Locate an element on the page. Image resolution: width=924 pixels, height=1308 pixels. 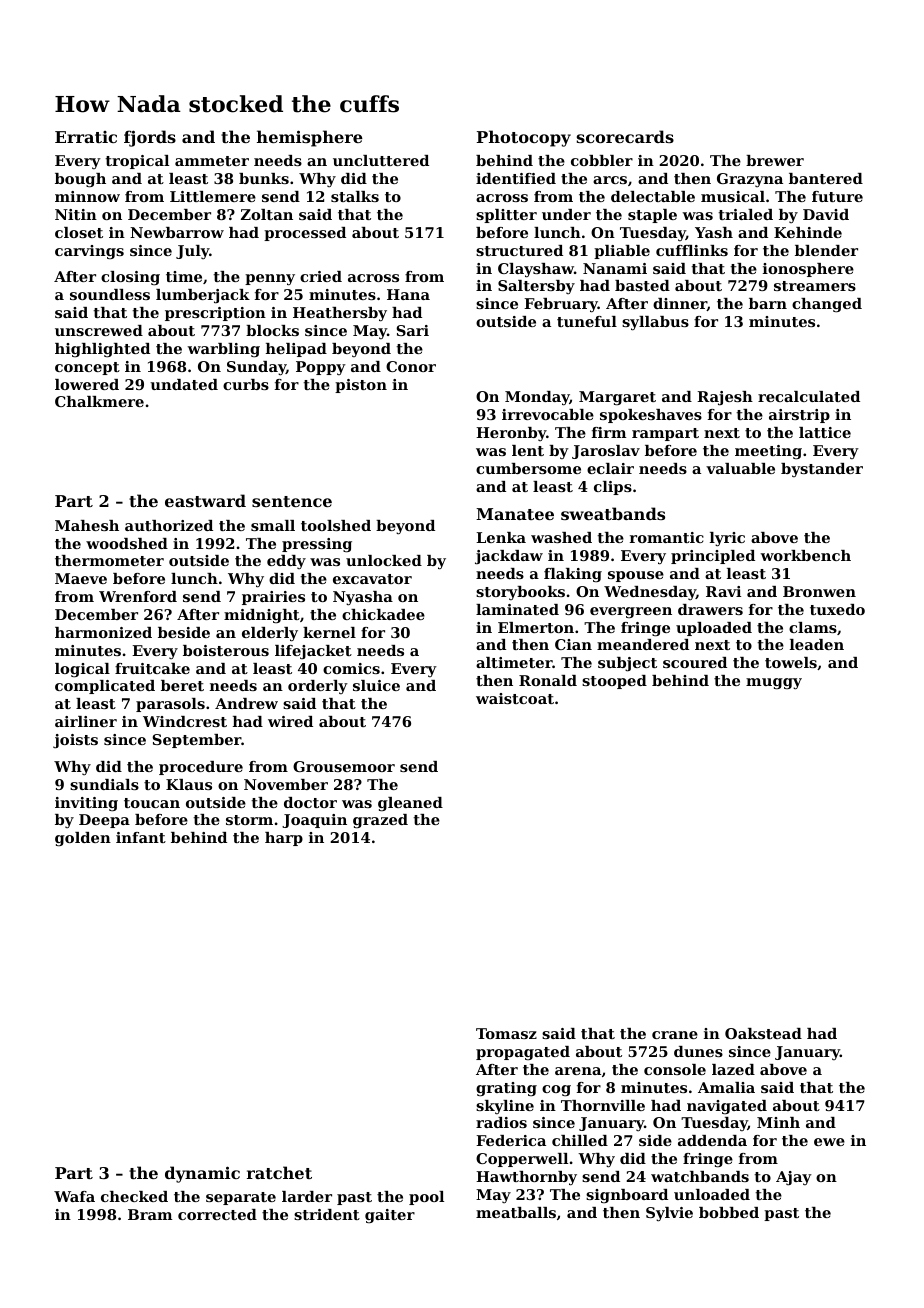
checked is located at coordinates (134, 1196).
